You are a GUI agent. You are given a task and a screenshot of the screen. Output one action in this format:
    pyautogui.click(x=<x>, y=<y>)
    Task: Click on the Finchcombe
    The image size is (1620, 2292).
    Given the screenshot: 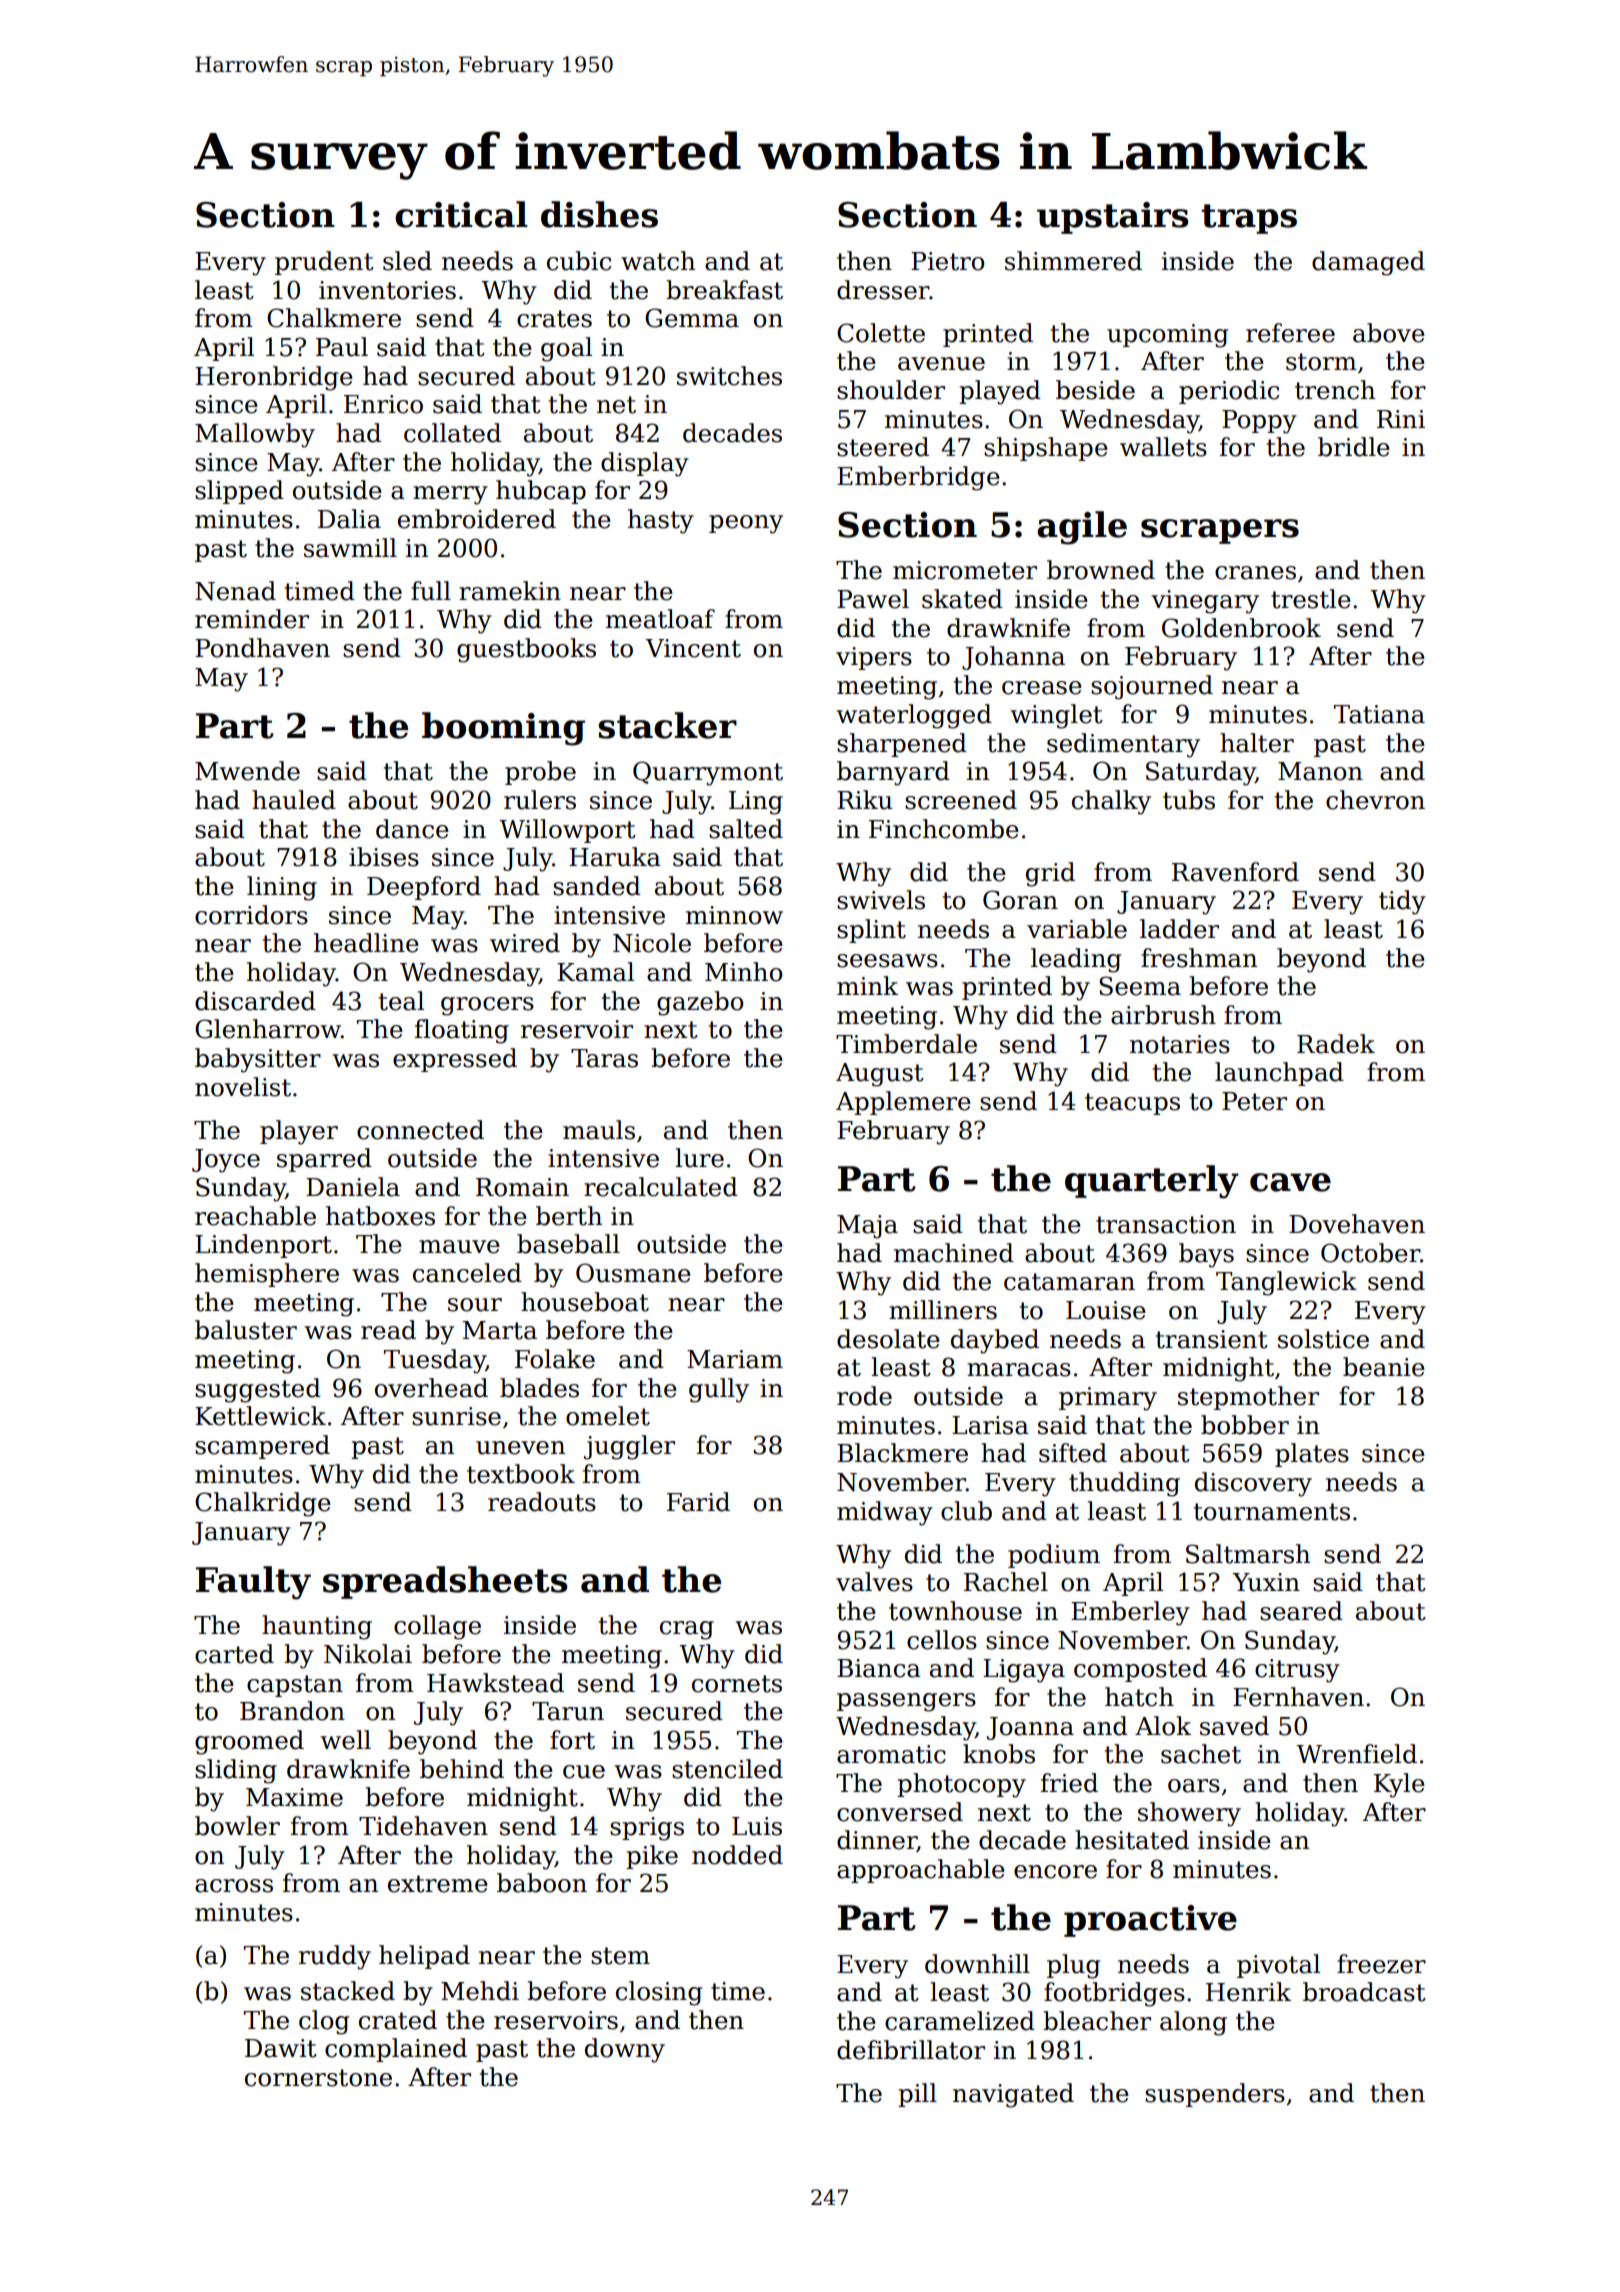 What is the action you would take?
    pyautogui.click(x=944, y=829)
